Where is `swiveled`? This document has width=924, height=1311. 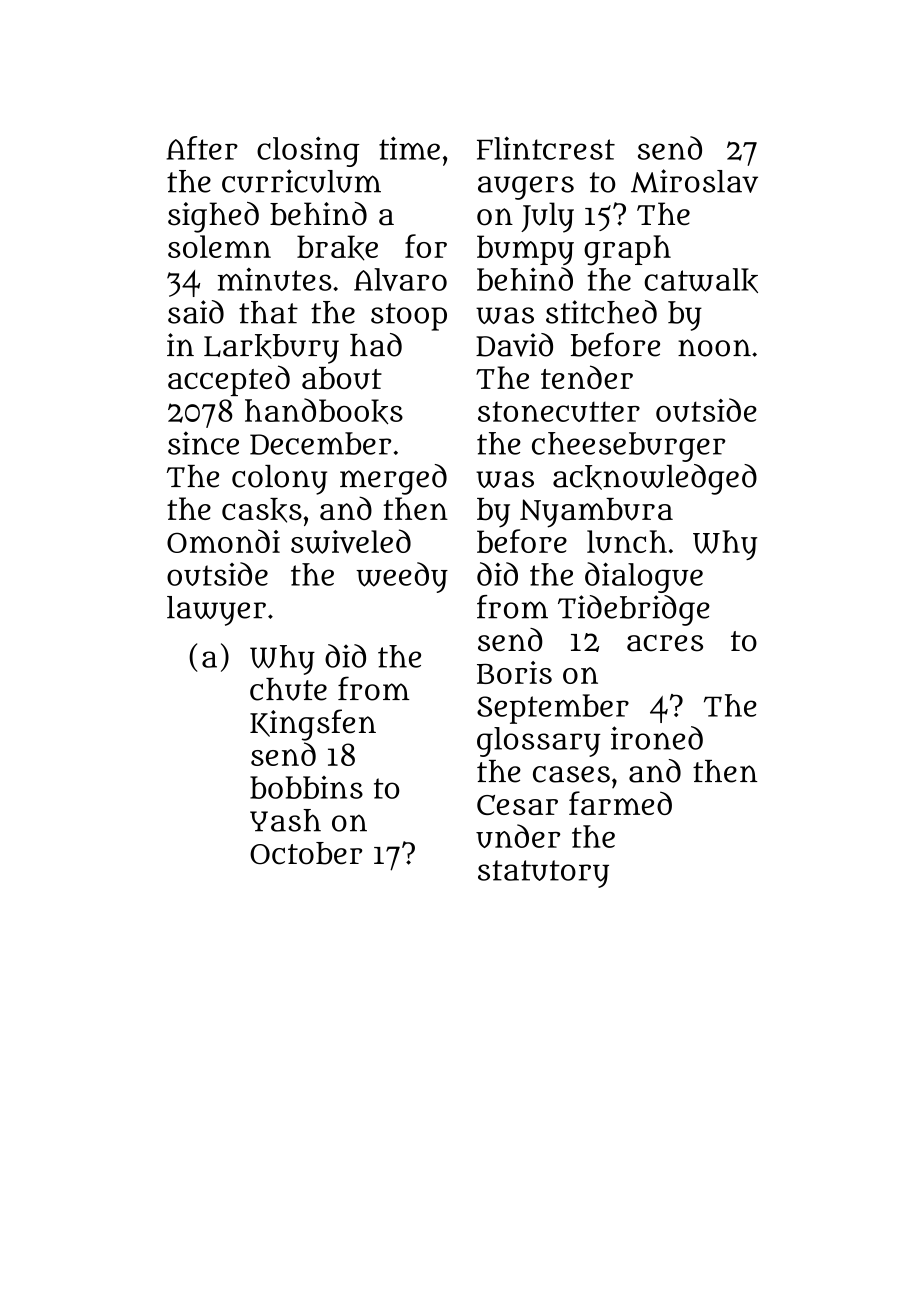 swiveled is located at coordinates (351, 541).
